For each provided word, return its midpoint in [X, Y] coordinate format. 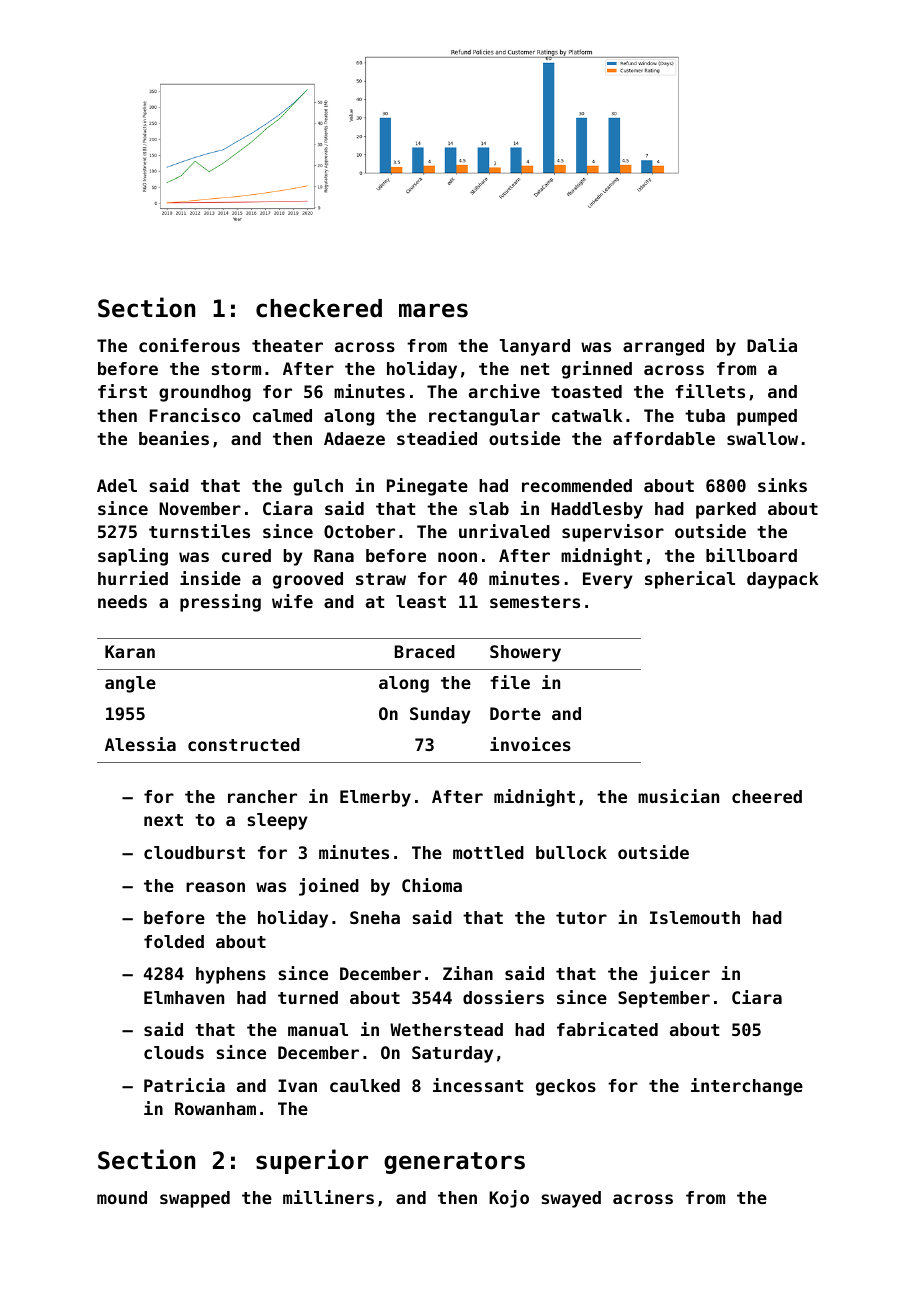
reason [215, 887]
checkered [319, 308]
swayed [571, 1199]
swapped [195, 1199]
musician [678, 796]
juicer [679, 975]
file [510, 682]
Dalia [772, 345]
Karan [130, 651]
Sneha [375, 917]
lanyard [534, 347]
